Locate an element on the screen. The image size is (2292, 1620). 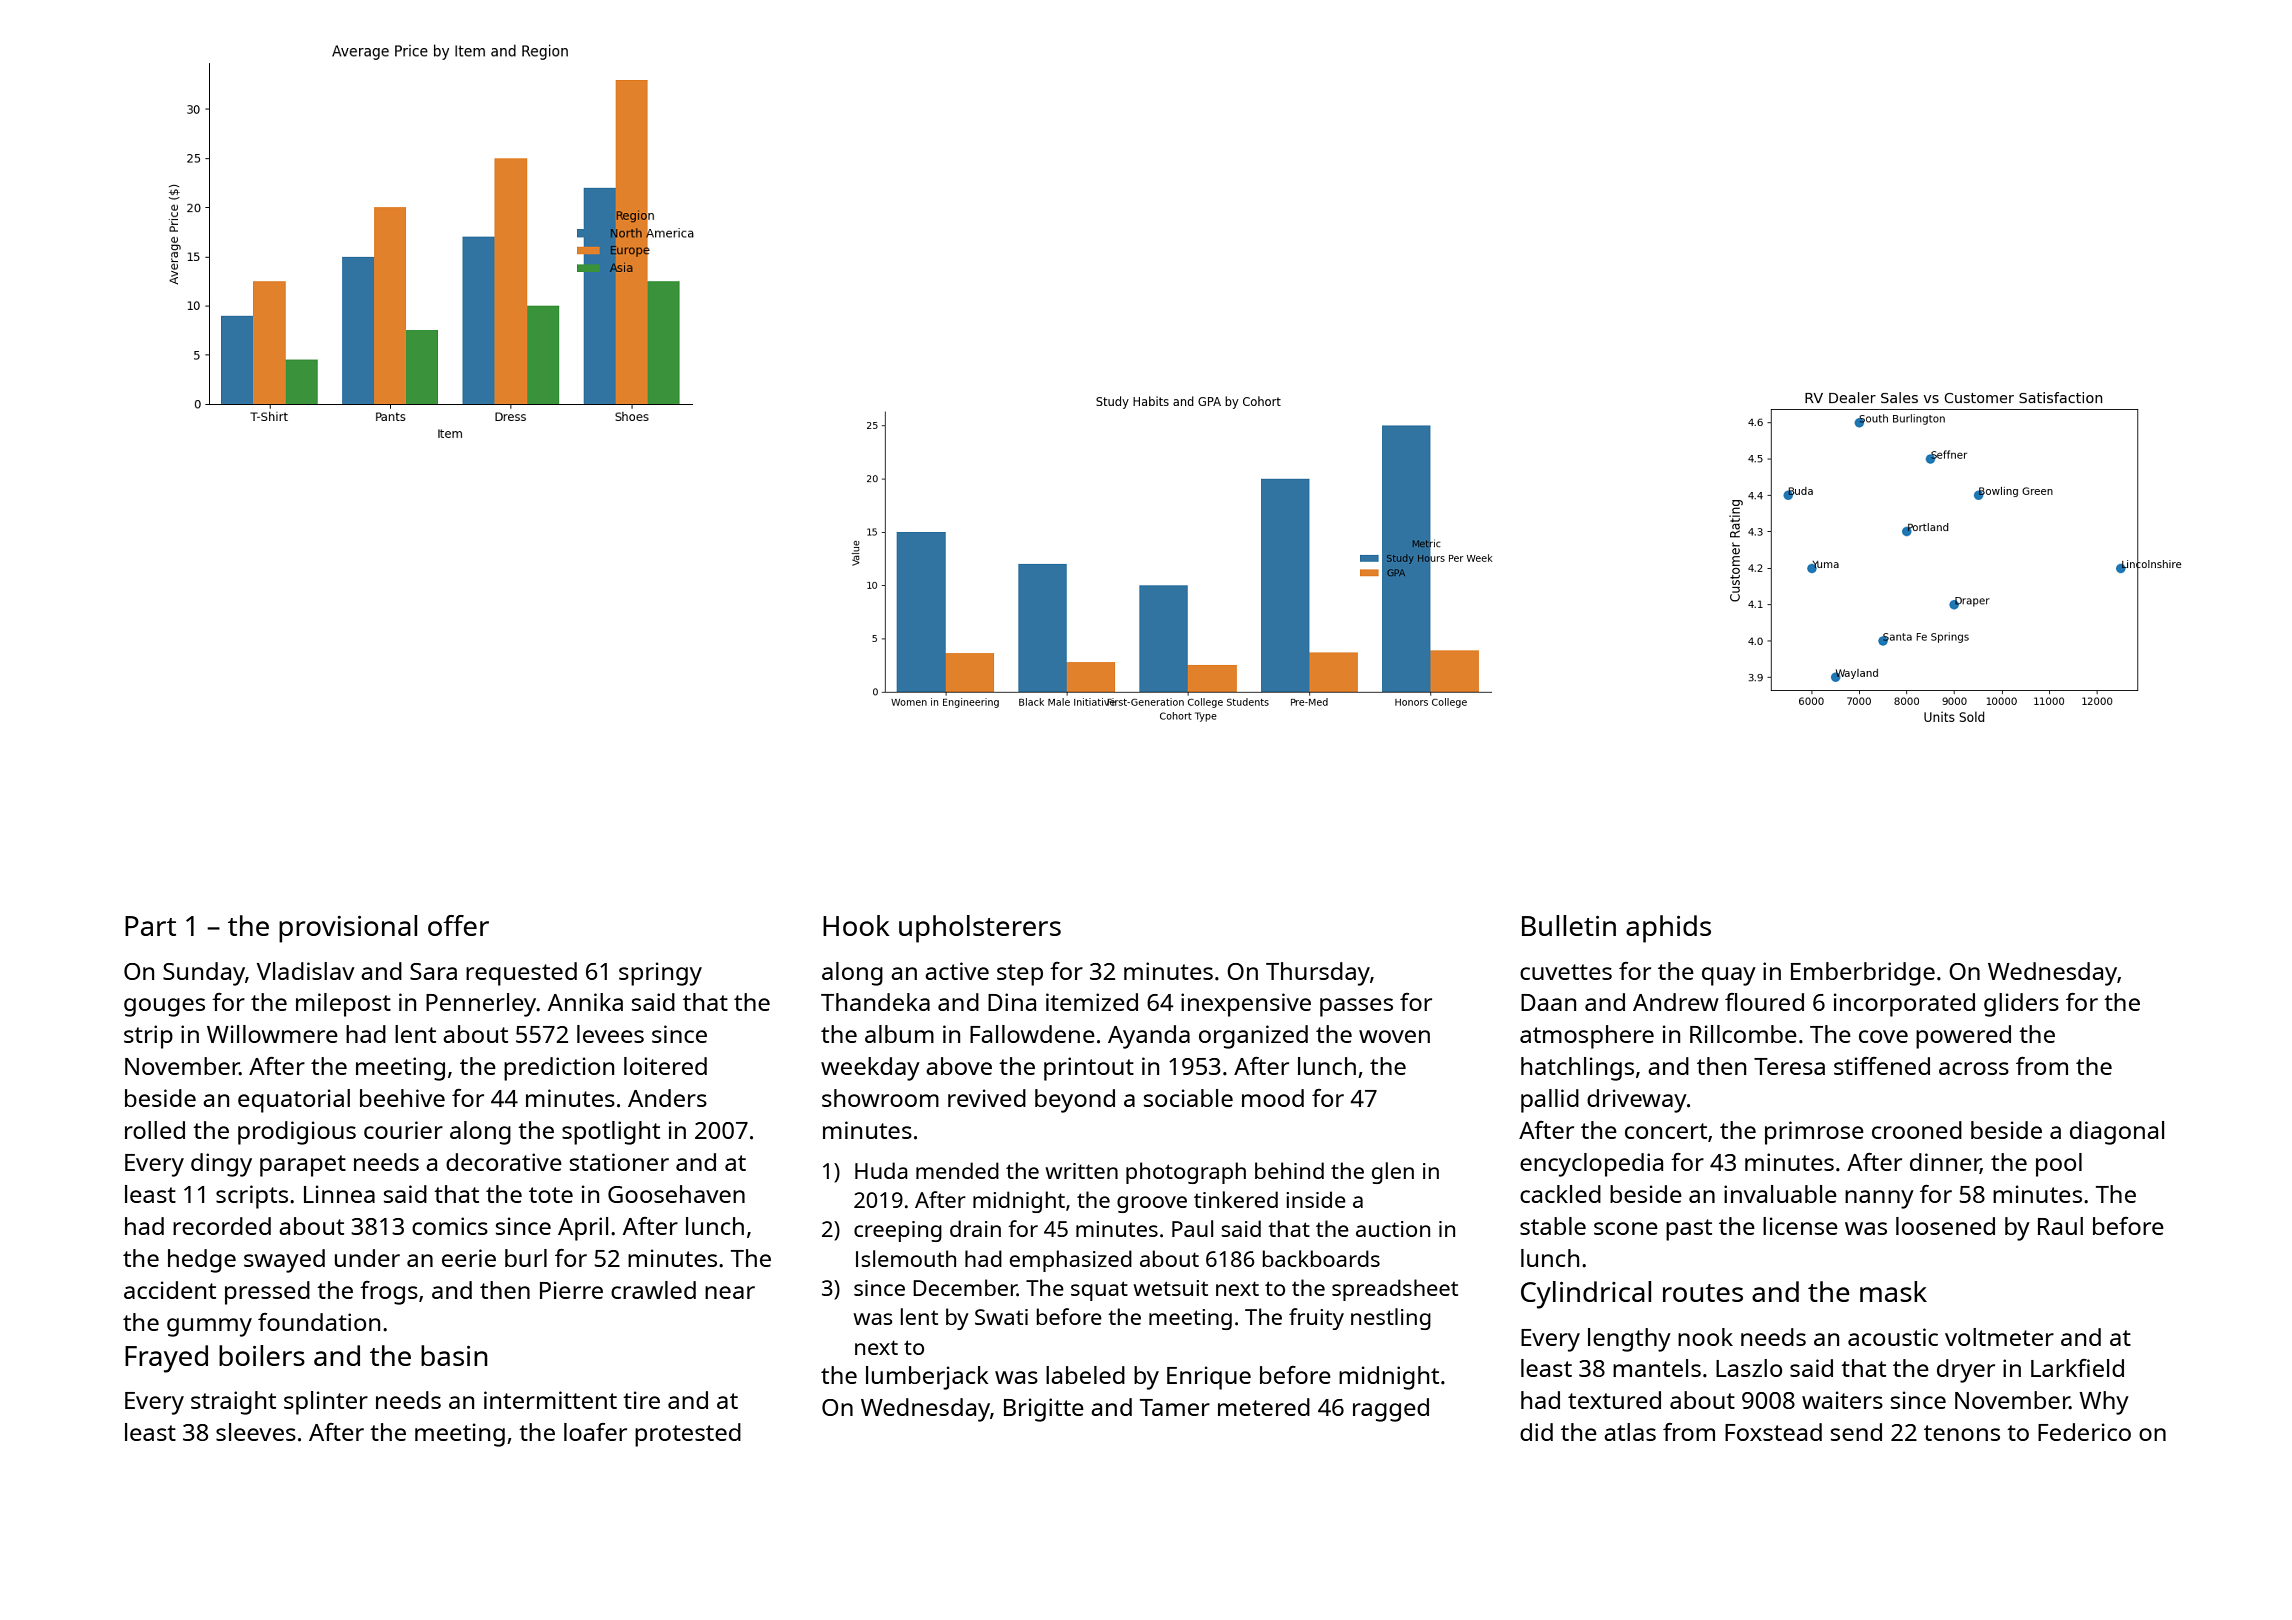
cuvettes is located at coordinates (1566, 972).
